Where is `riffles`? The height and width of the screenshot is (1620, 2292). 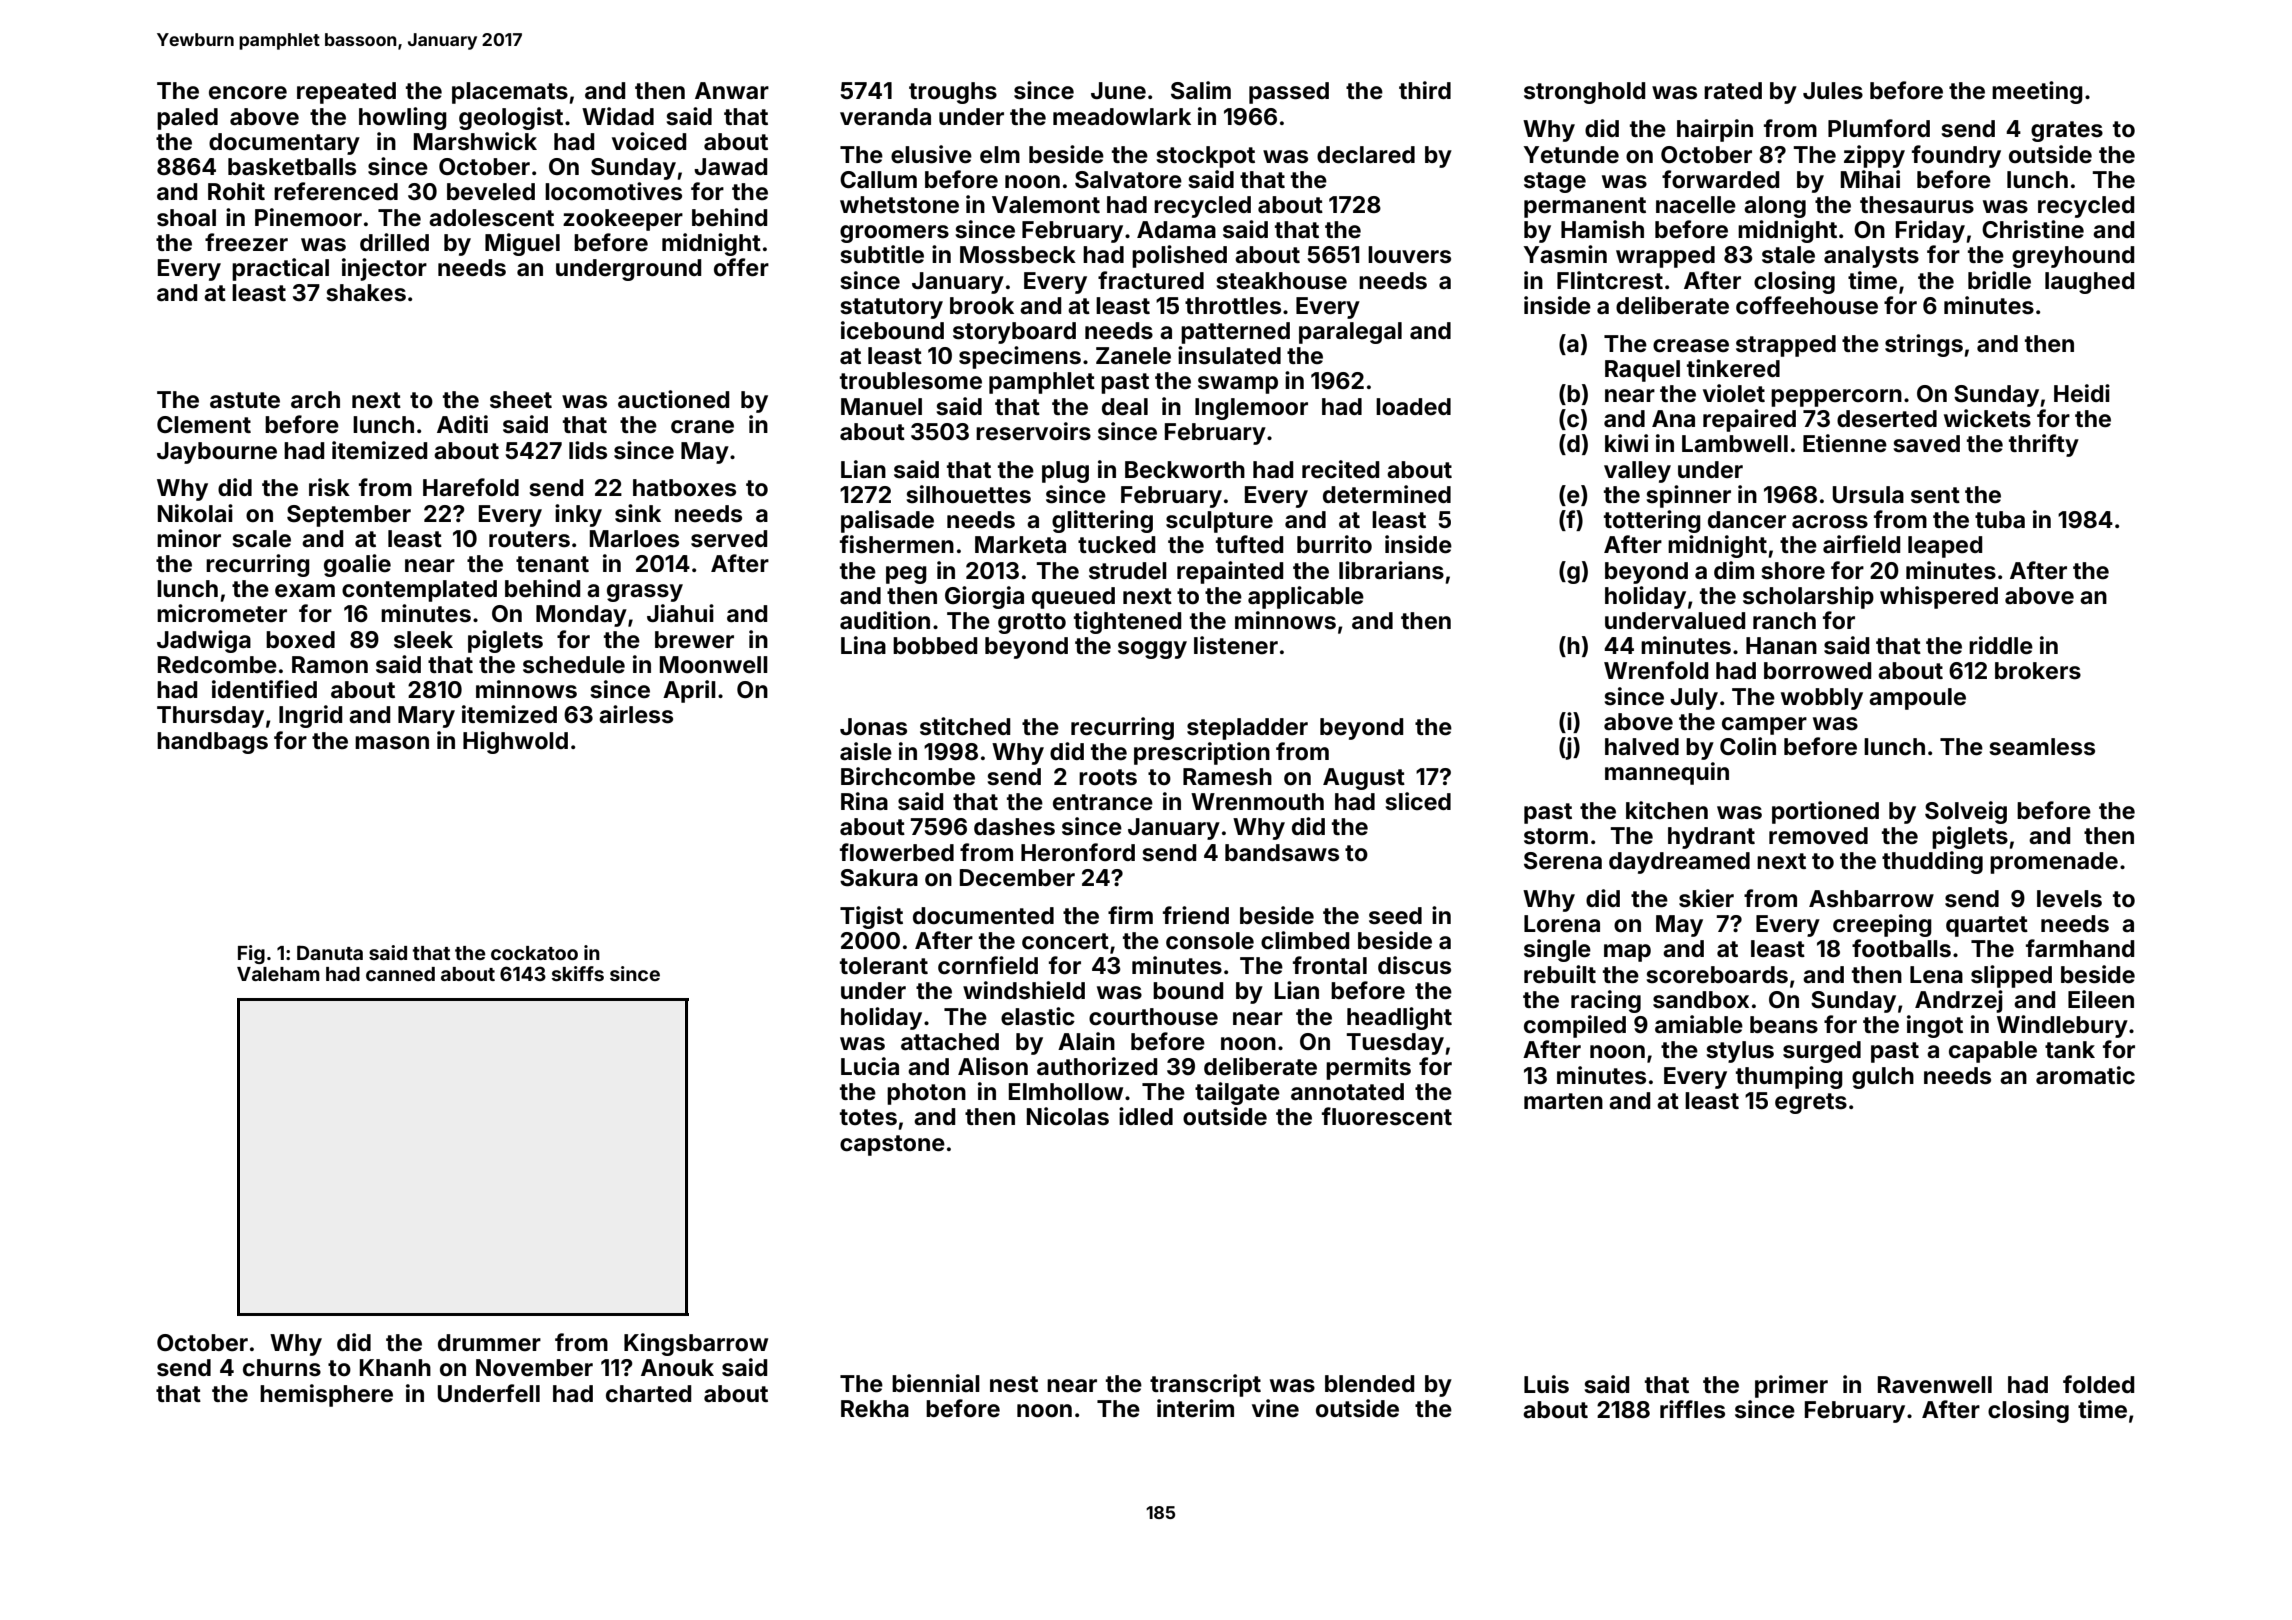
riffles is located at coordinates (1692, 1409).
